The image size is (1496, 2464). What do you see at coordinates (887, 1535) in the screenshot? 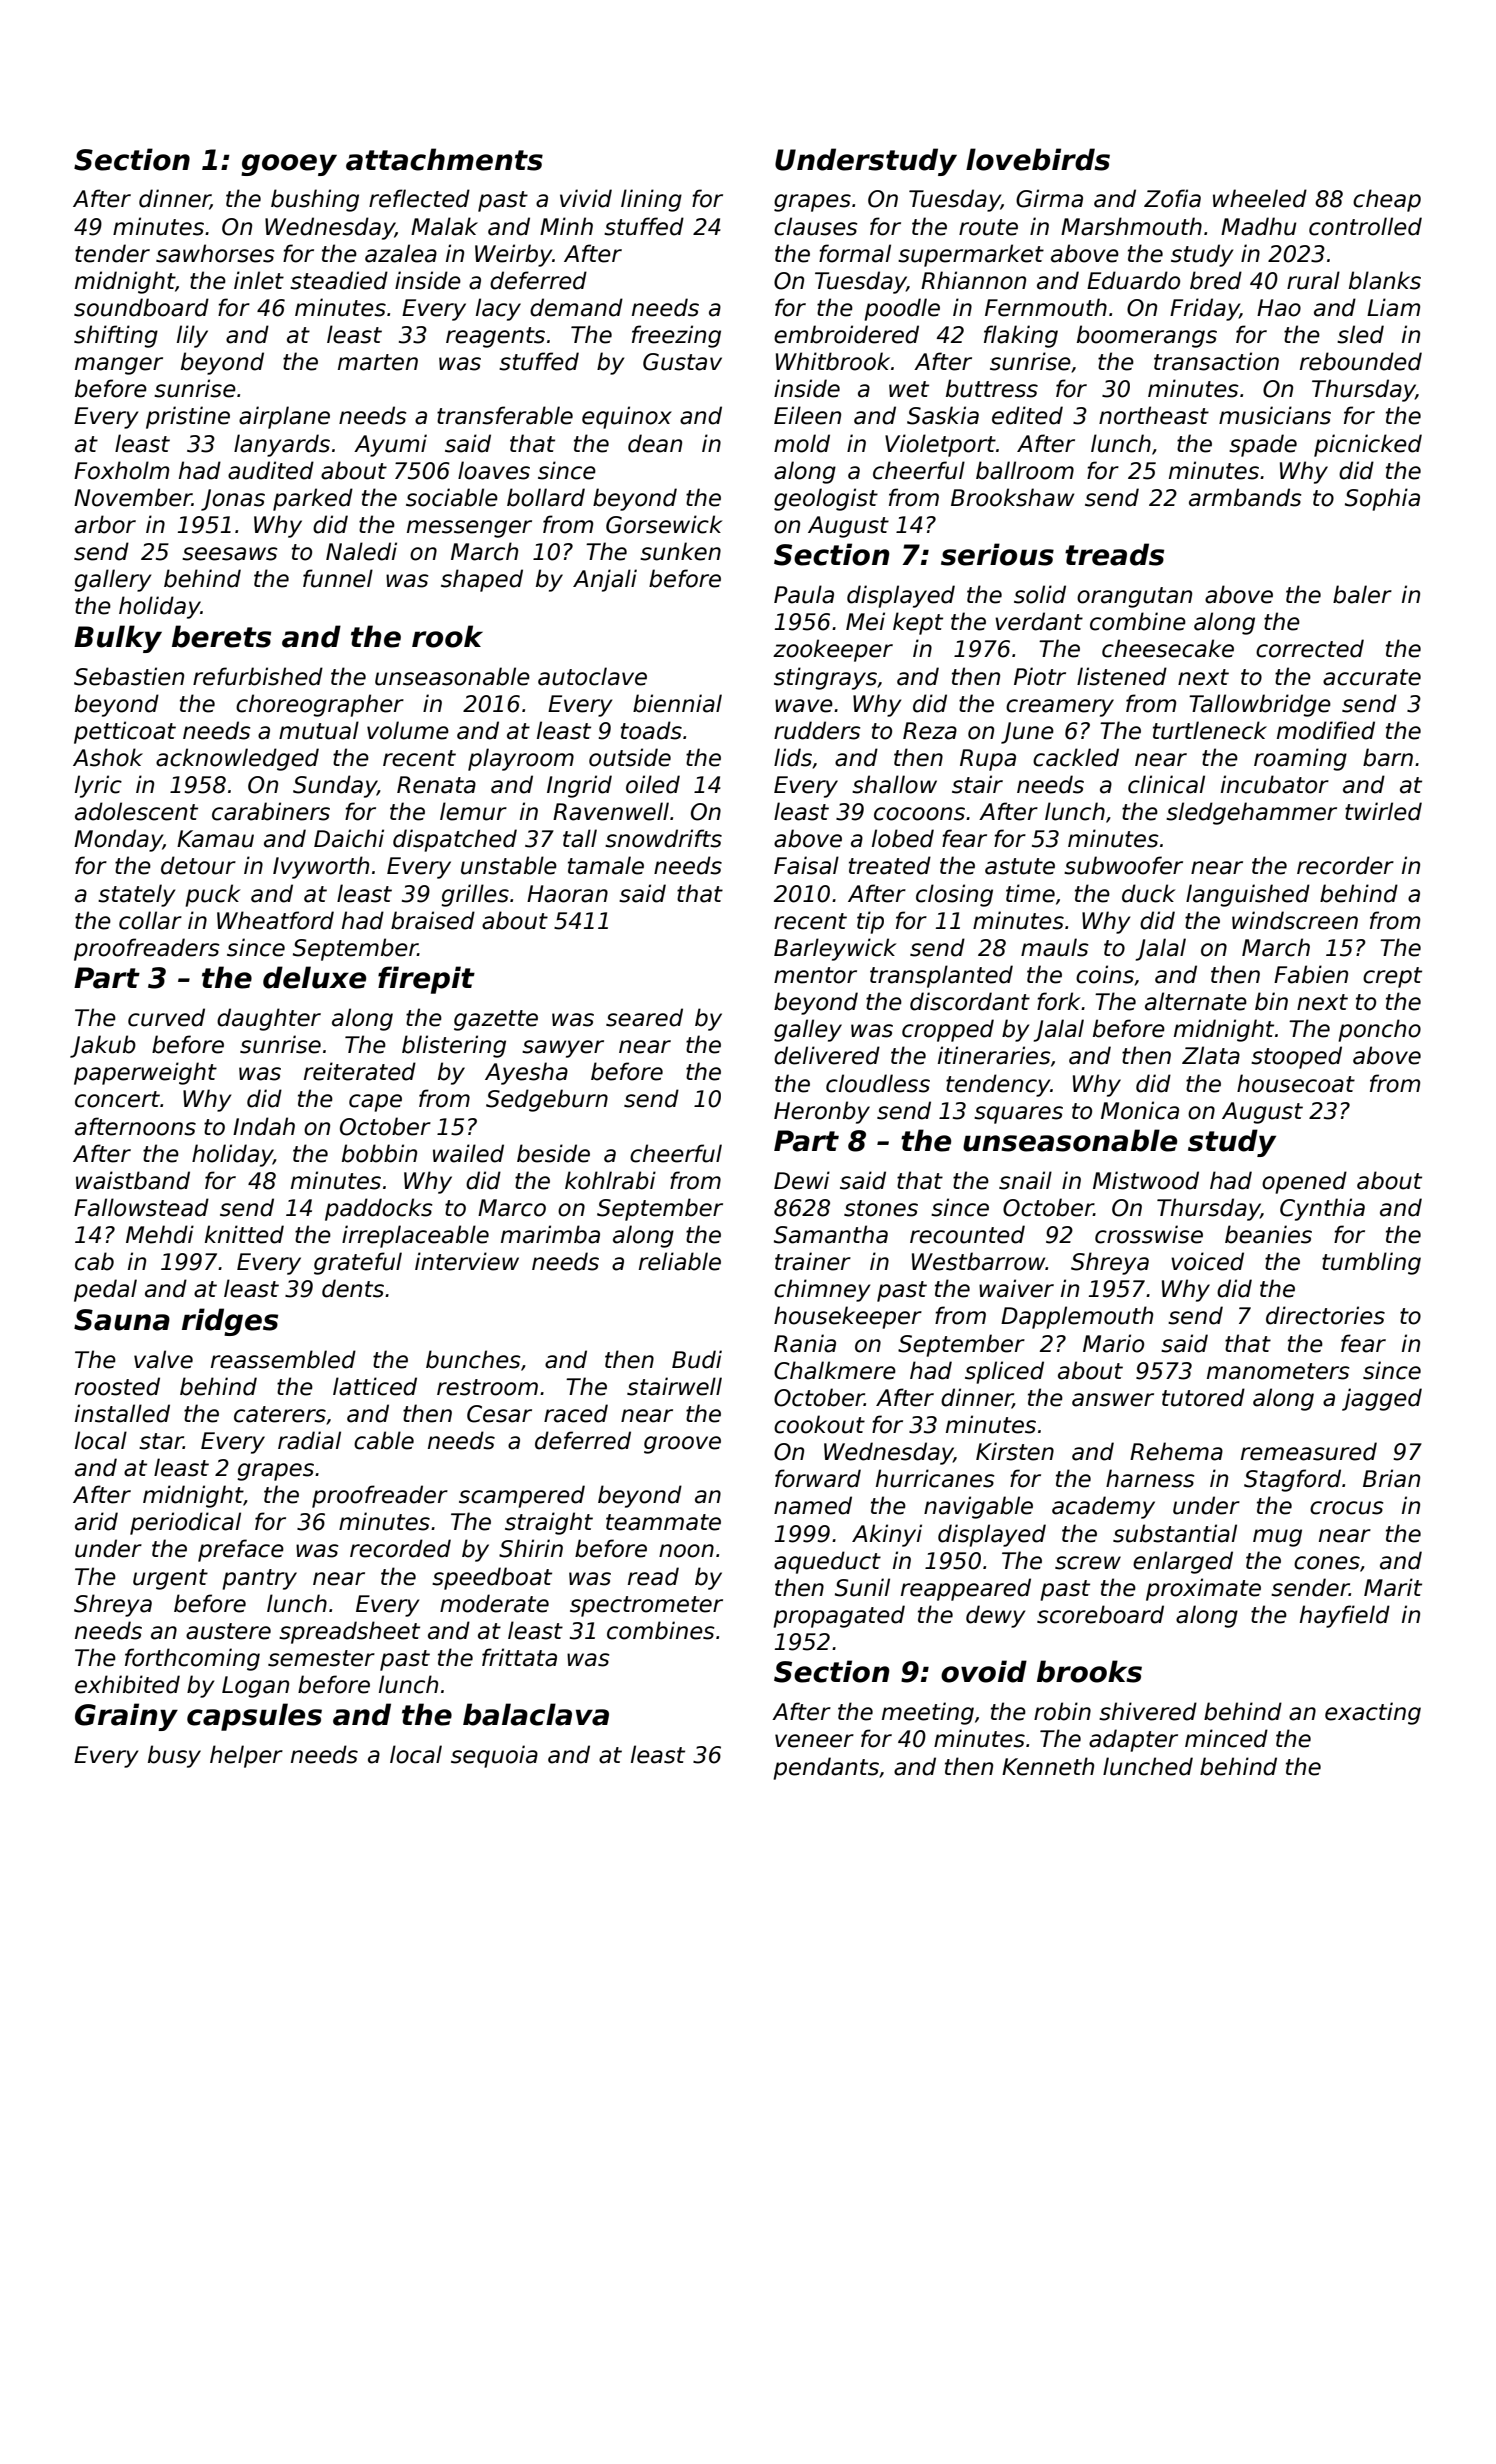
I see `Akinyi` at bounding box center [887, 1535].
